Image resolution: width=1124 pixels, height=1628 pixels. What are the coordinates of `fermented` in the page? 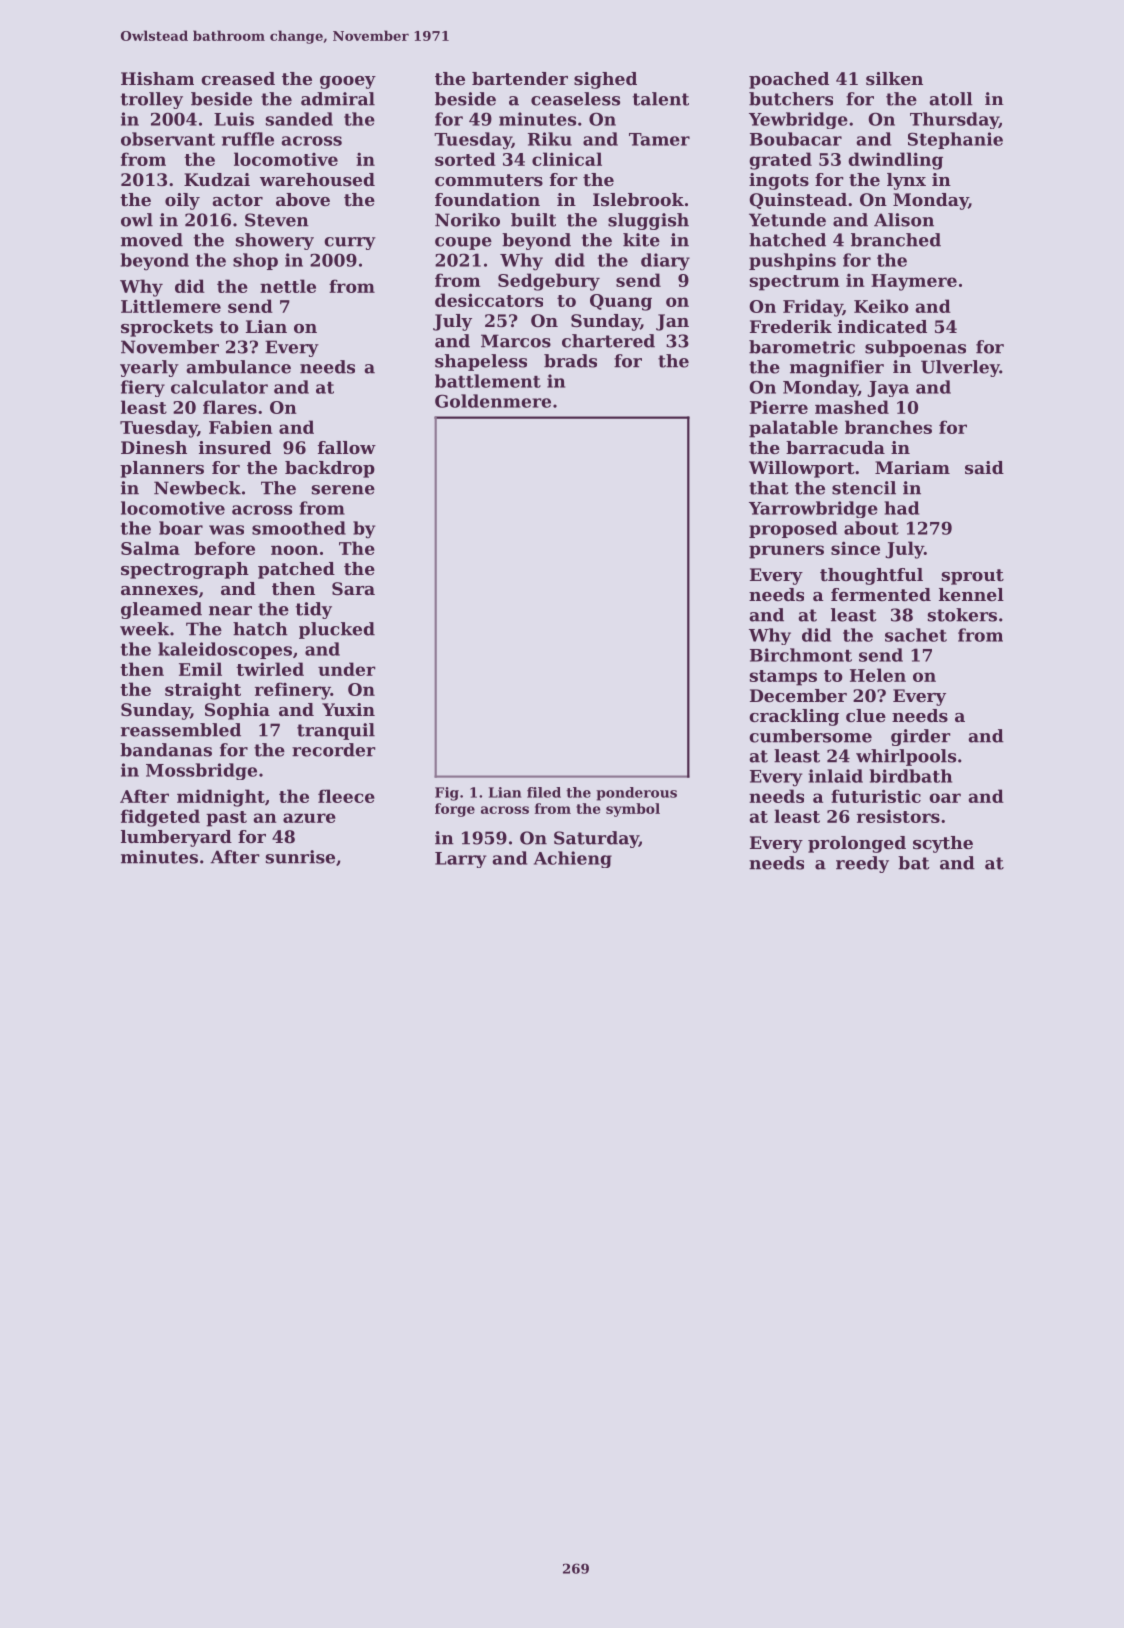 It's located at (881, 594).
